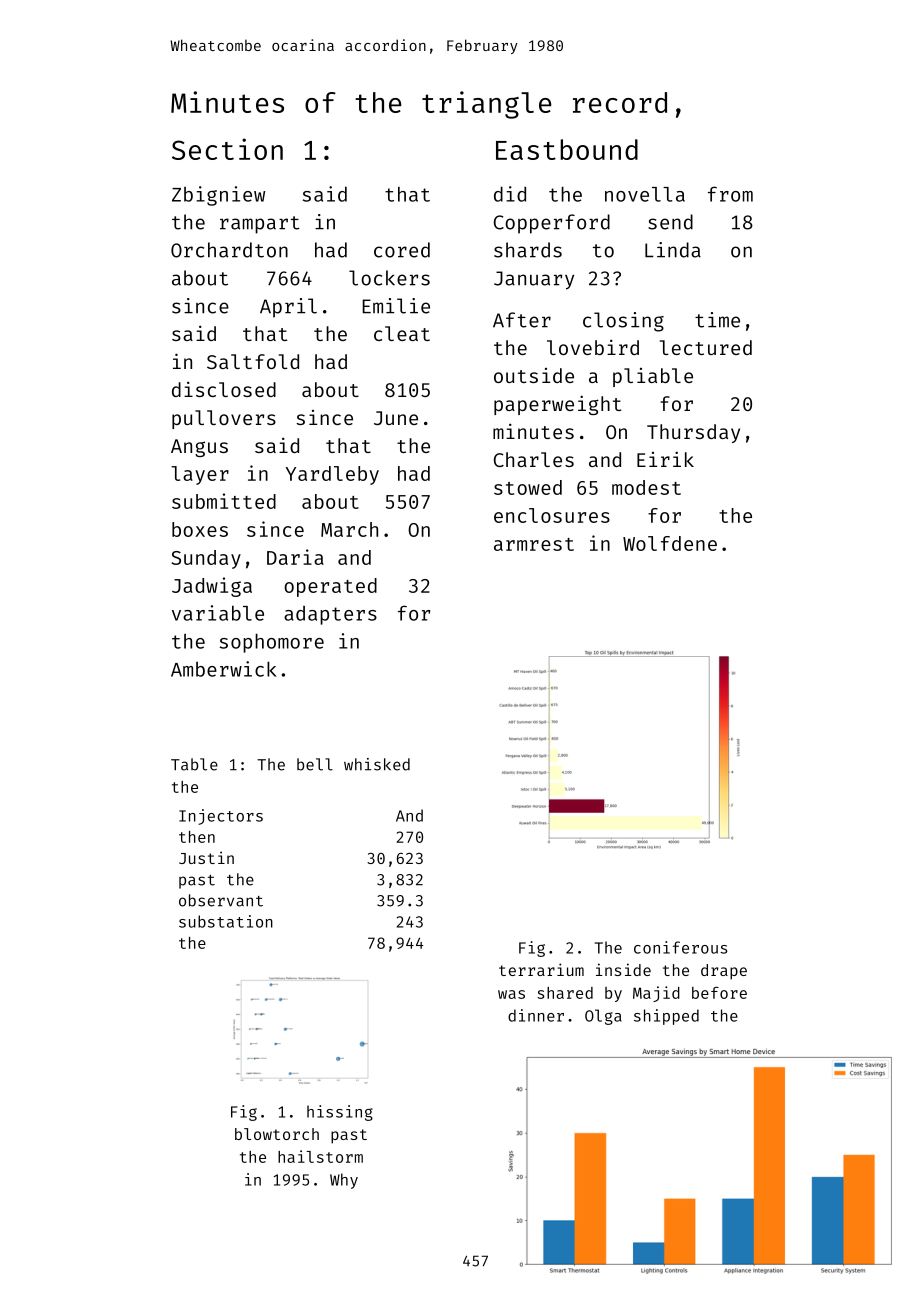  What do you see at coordinates (603, 1017) in the screenshot?
I see `Olga` at bounding box center [603, 1017].
